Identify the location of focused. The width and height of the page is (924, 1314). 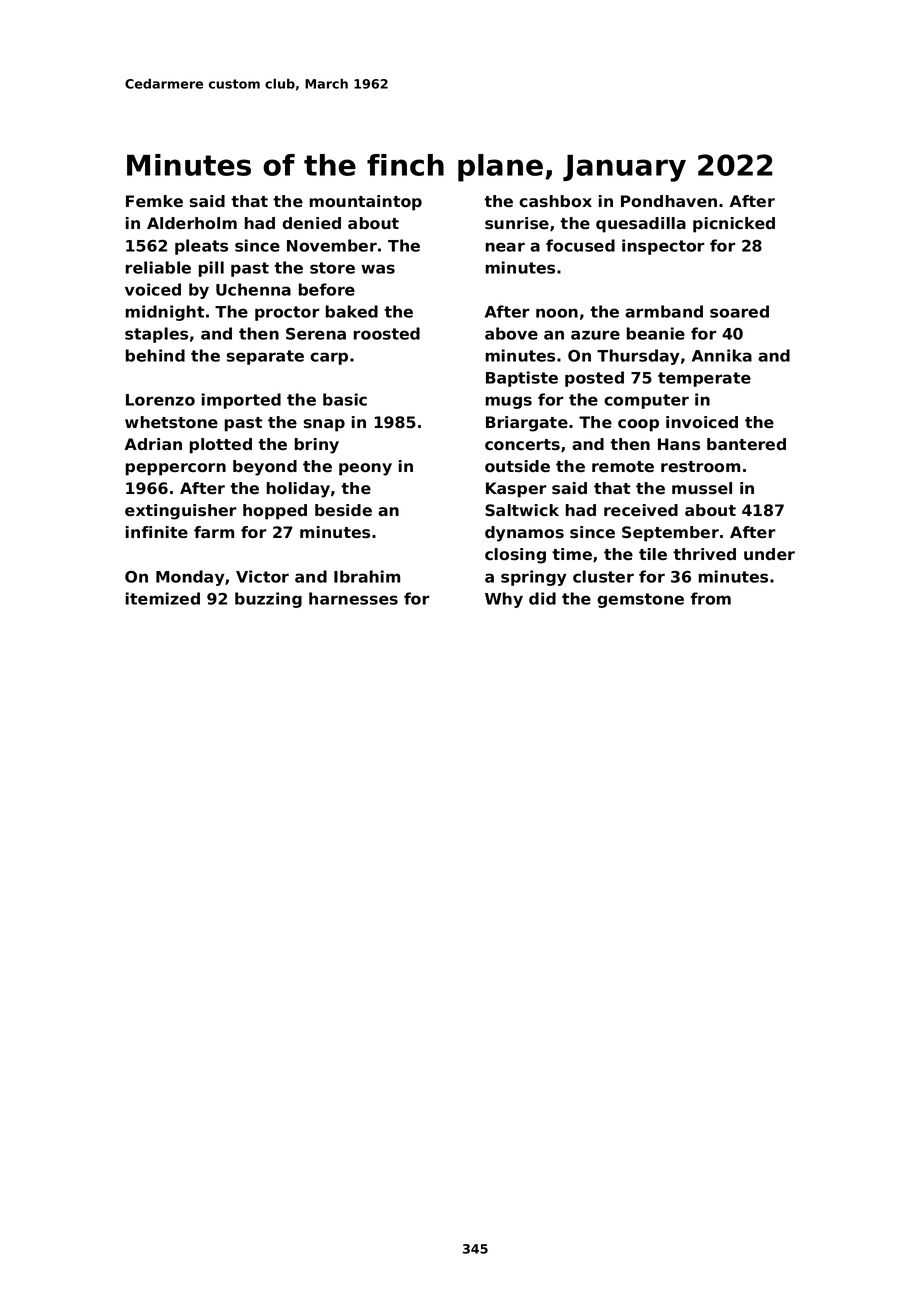
(580, 245).
